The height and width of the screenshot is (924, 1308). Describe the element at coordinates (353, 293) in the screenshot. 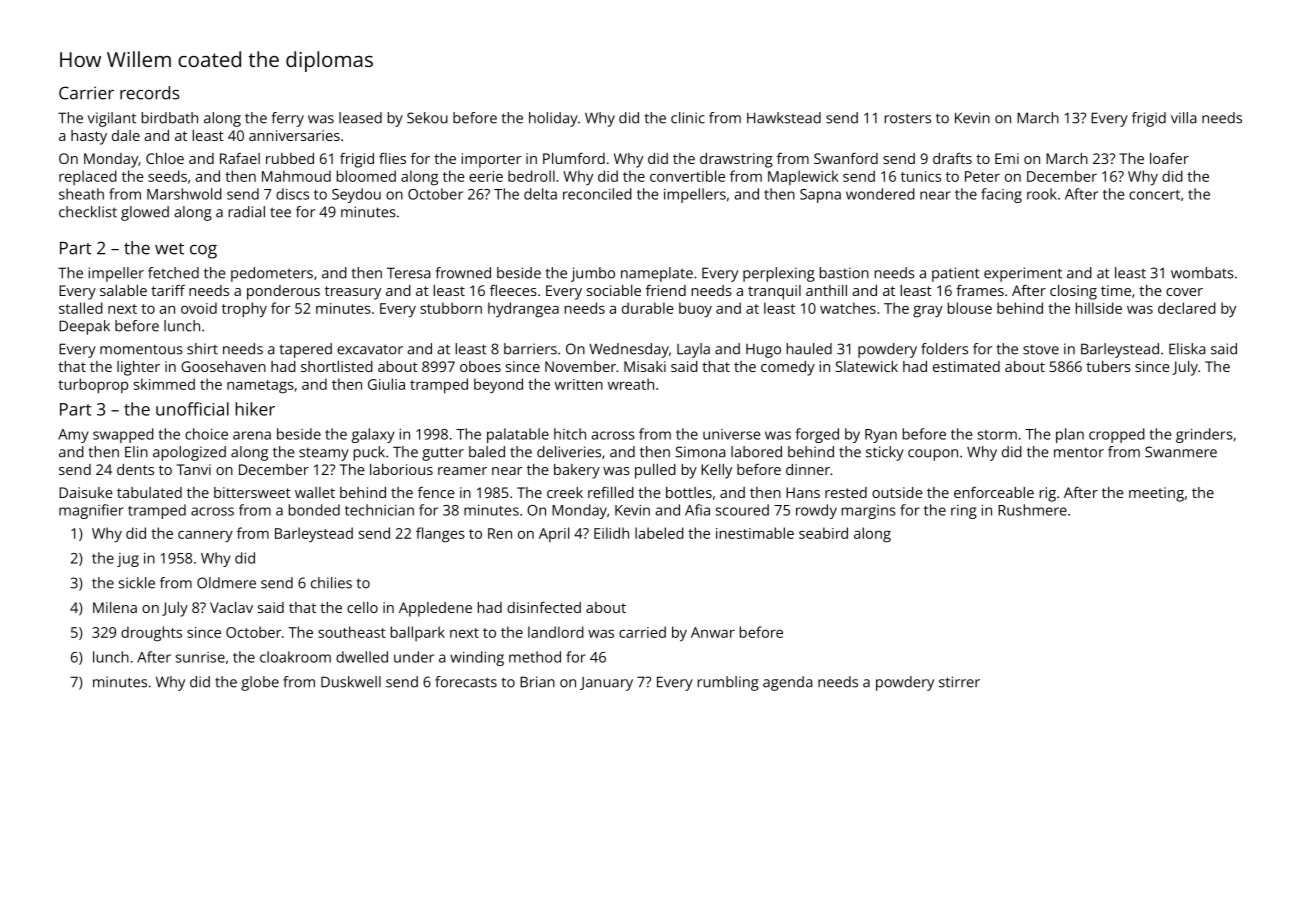

I see `treasury` at that location.
